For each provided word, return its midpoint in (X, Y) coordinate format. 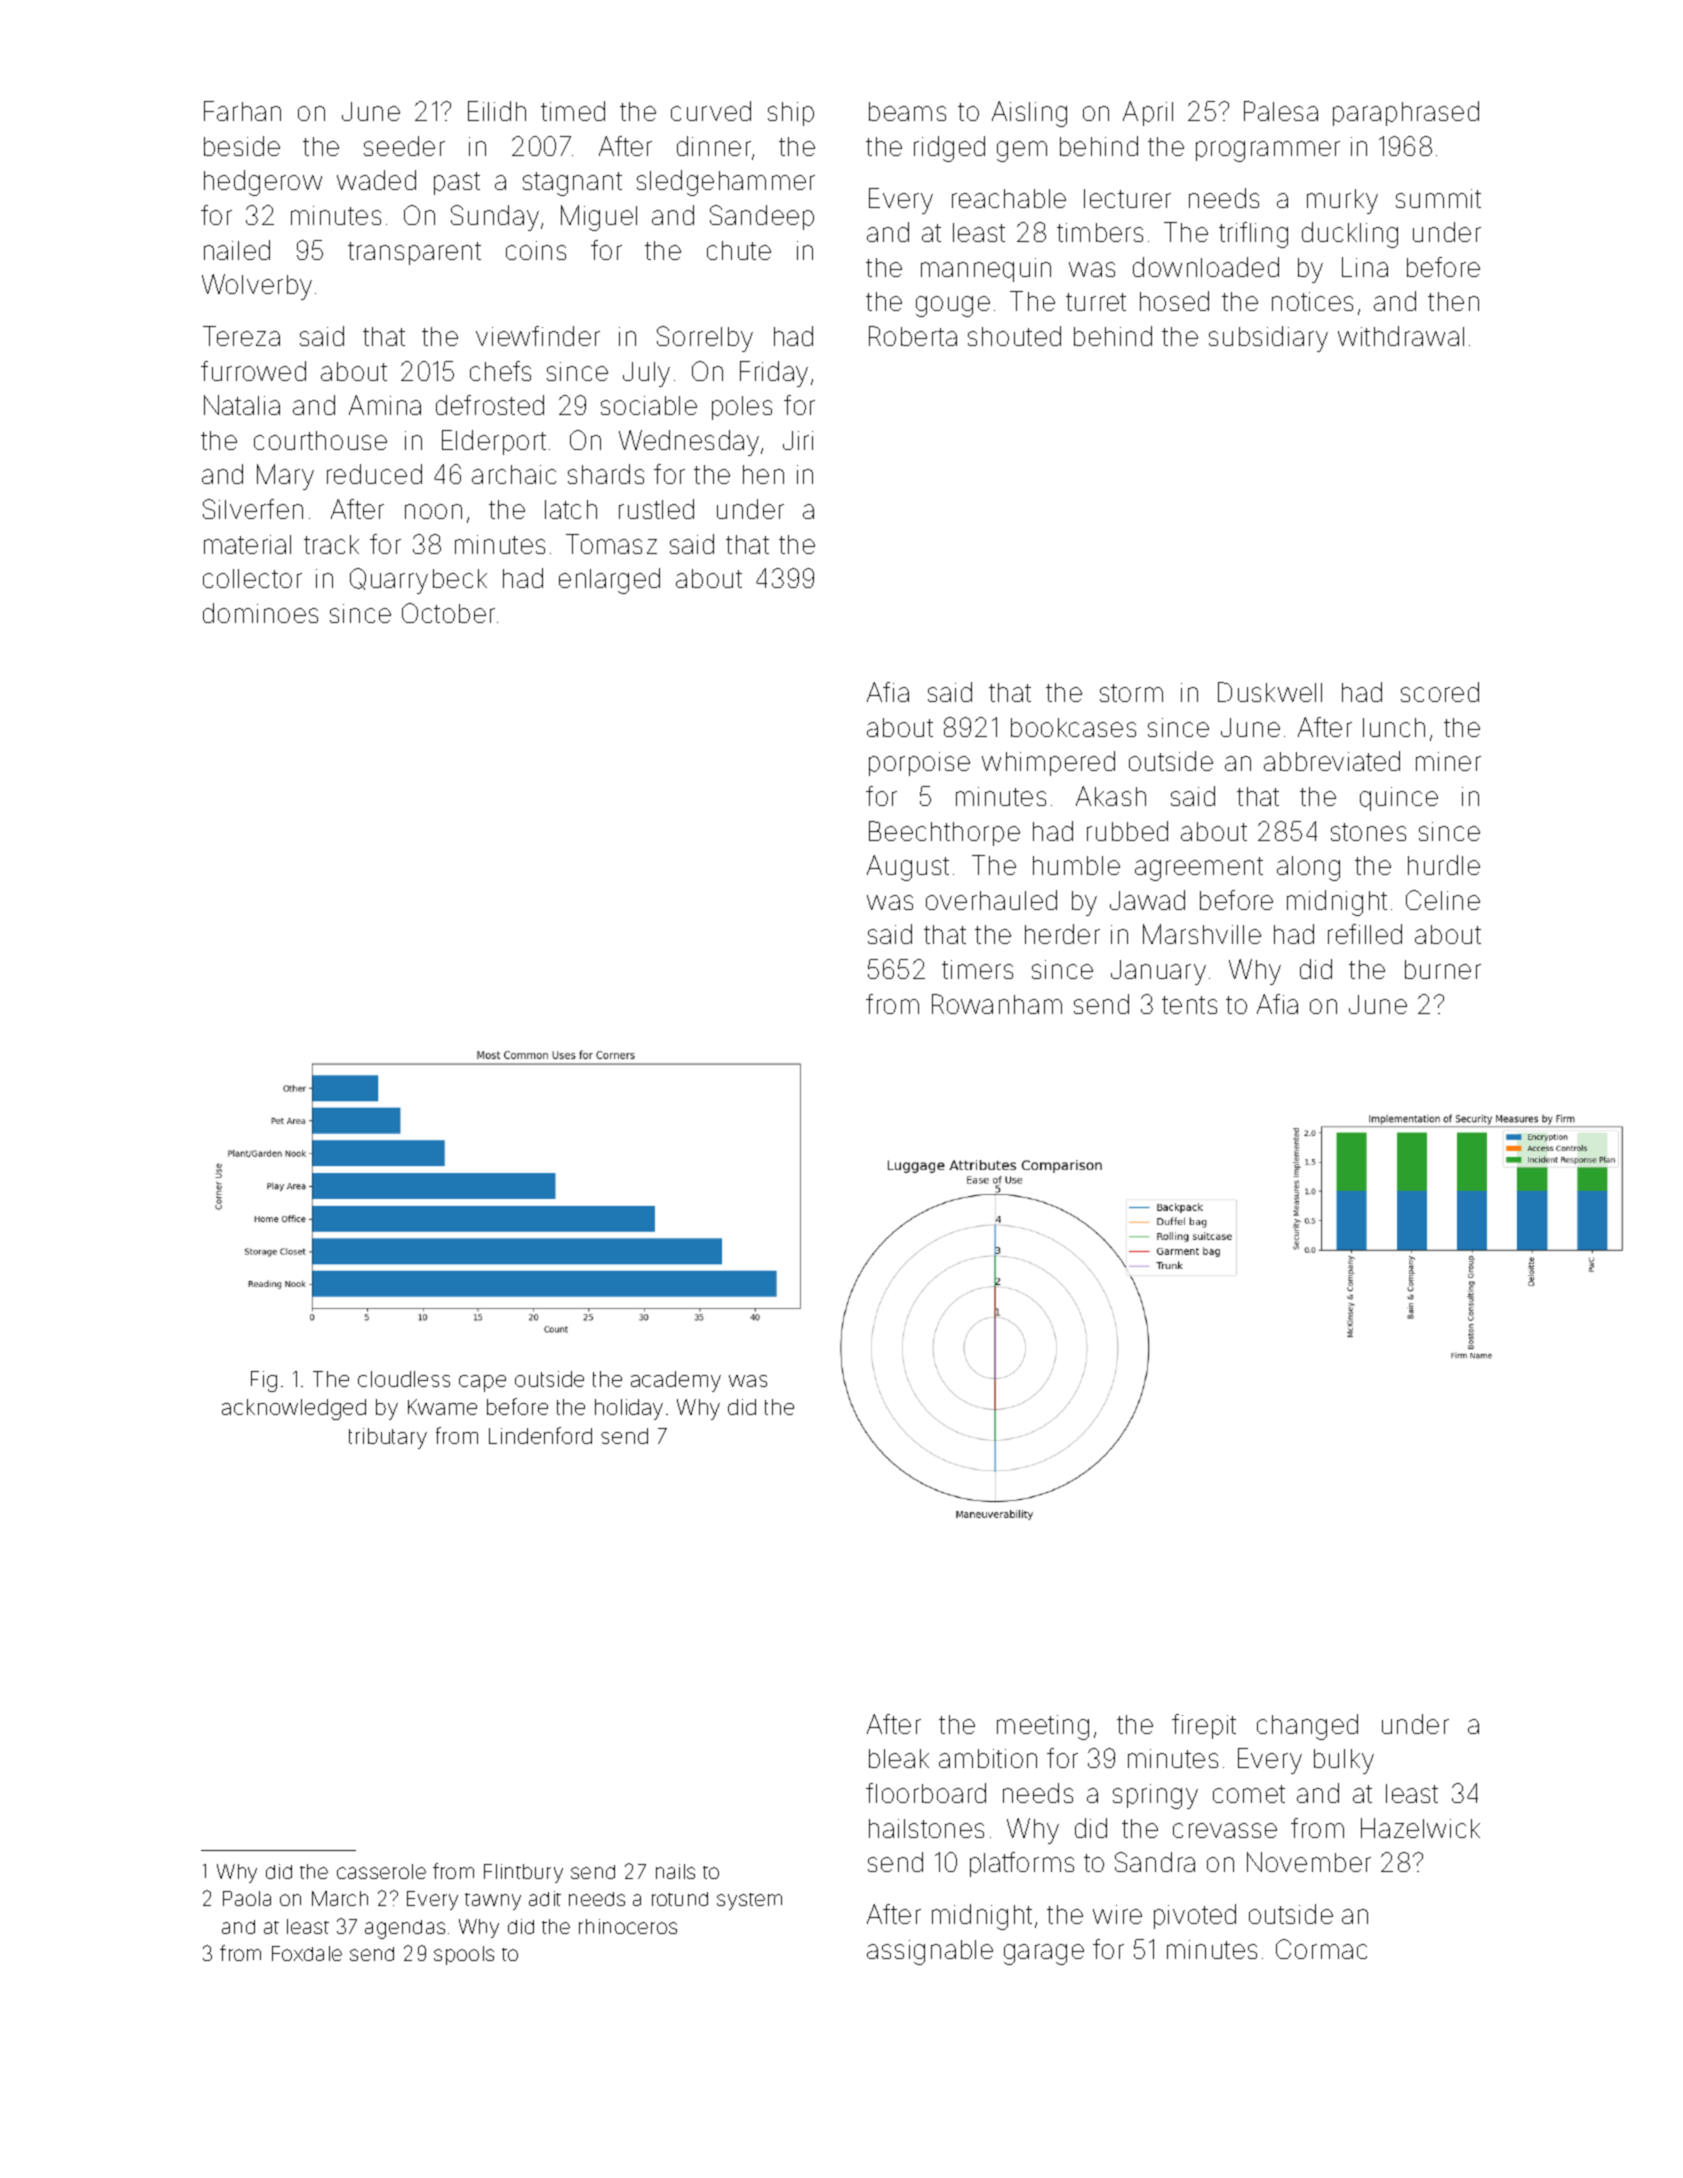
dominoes (260, 613)
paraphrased (1406, 113)
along (1308, 868)
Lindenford (540, 1435)
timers (977, 969)
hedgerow (263, 183)
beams (907, 111)
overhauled (991, 900)
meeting (1043, 1727)
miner (1448, 761)
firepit (1204, 1726)
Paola (247, 1898)
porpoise (919, 764)
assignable (930, 1952)
